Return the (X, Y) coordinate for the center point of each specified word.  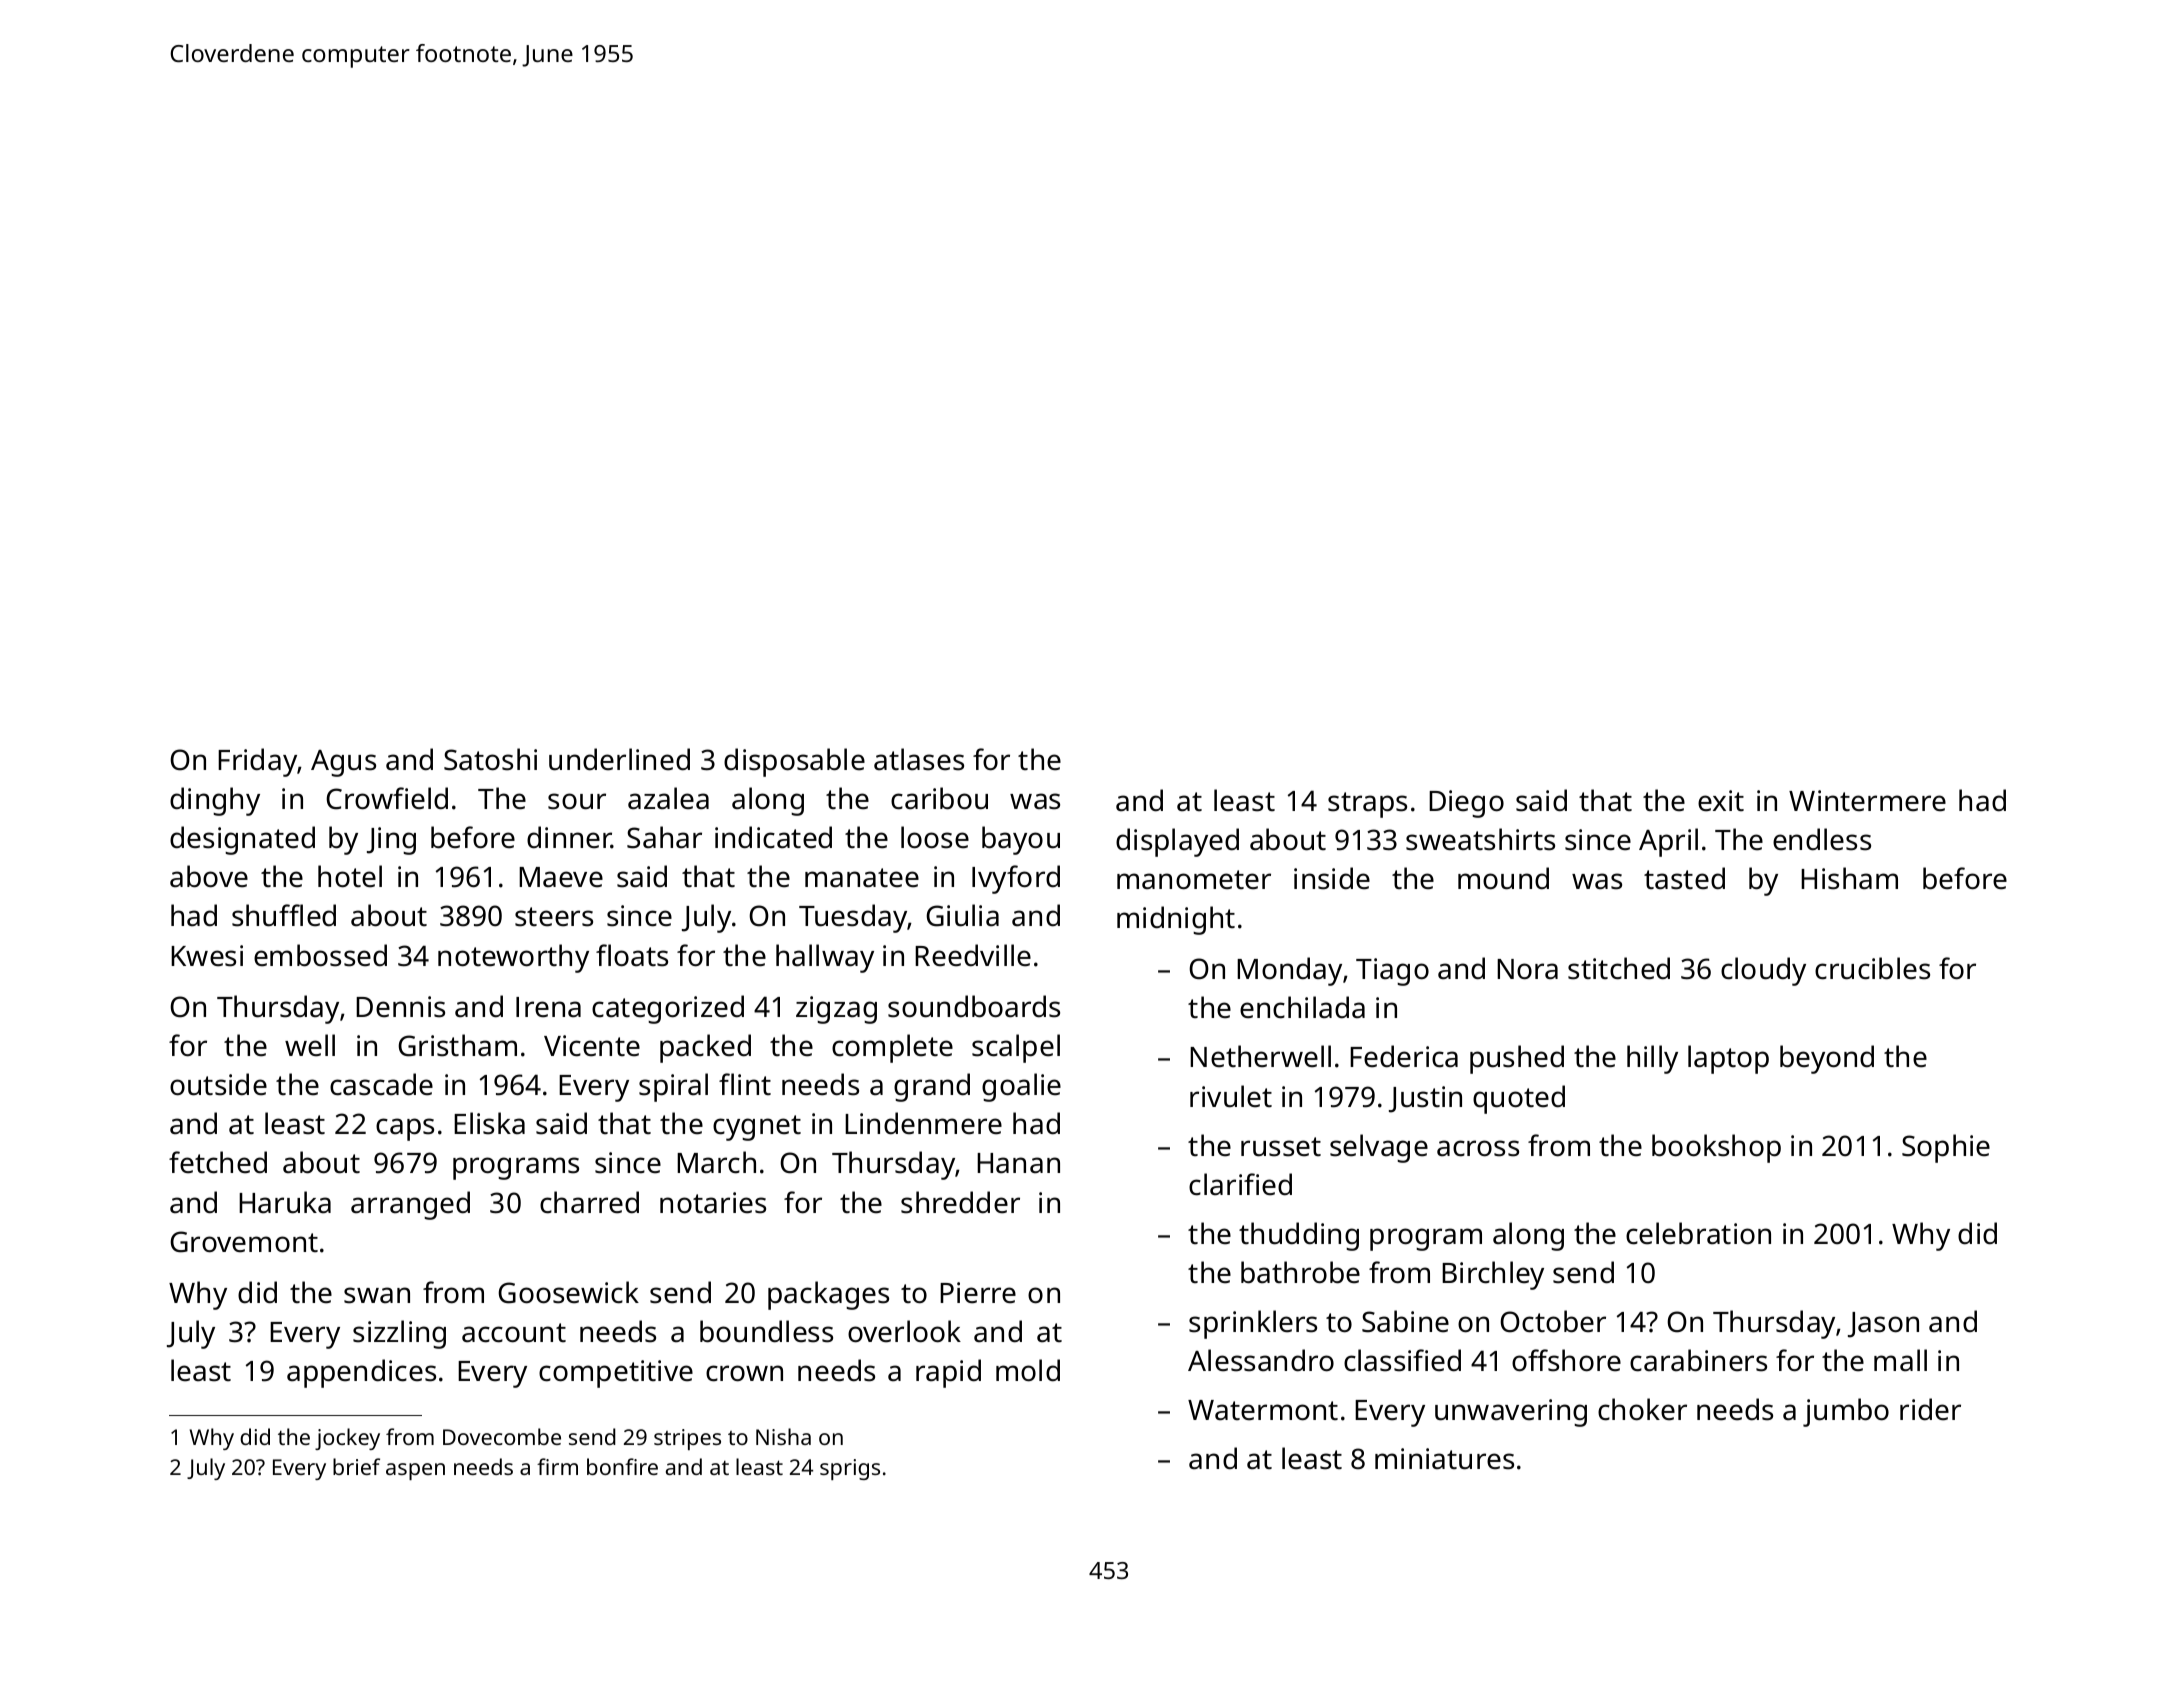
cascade (381, 1084)
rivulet (1231, 1096)
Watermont (1263, 1410)
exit (1721, 801)
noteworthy (513, 958)
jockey (347, 1439)
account (514, 1333)
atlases (919, 759)
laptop (1728, 1059)
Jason (1883, 1325)
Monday (1289, 971)
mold (1028, 1370)
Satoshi (490, 759)
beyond (1827, 1059)
